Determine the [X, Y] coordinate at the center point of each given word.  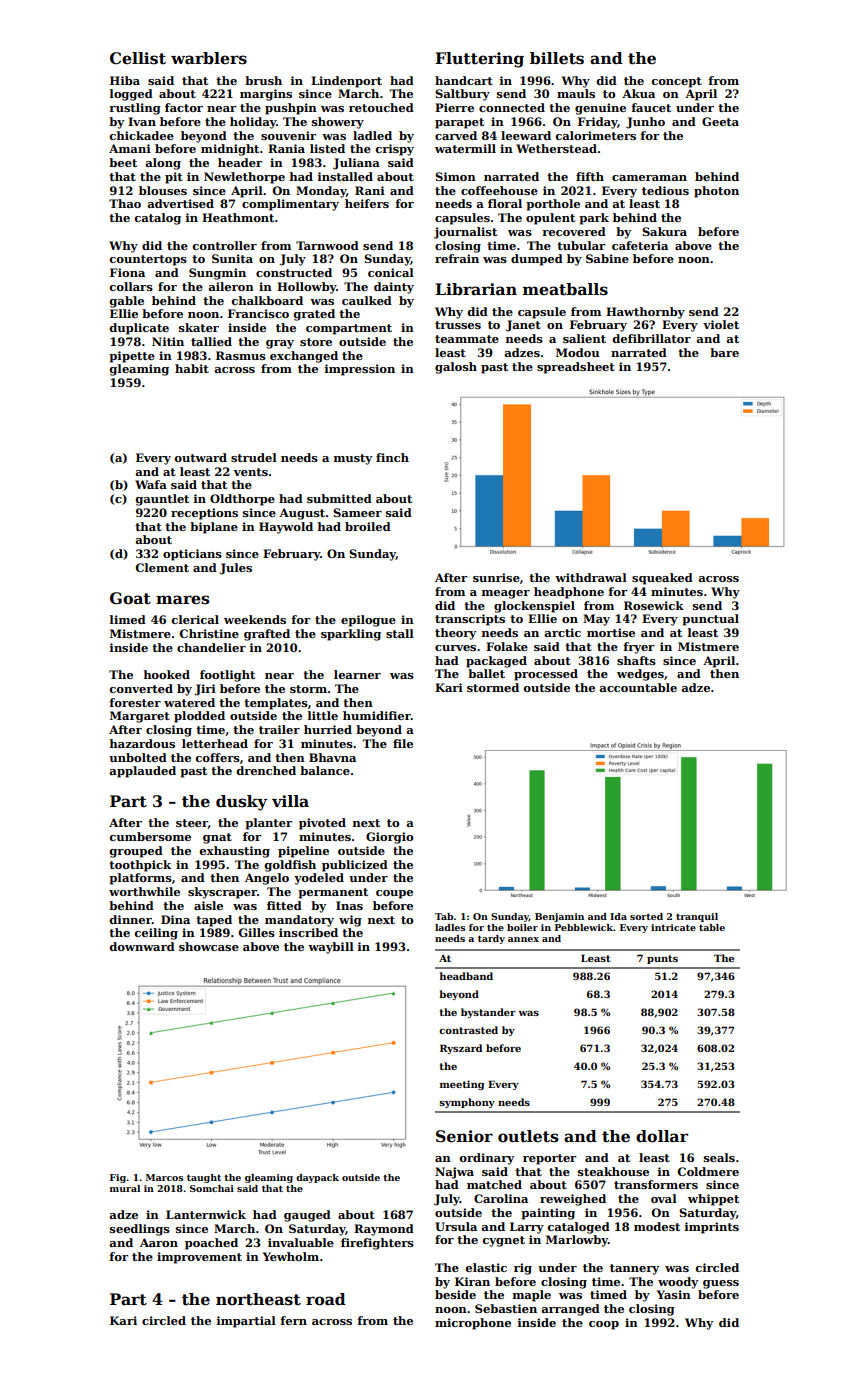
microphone [473, 1324]
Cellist [138, 58]
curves [455, 648]
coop [604, 1325]
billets [557, 58]
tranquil [697, 917]
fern [293, 1320]
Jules [235, 569]
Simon [455, 176]
